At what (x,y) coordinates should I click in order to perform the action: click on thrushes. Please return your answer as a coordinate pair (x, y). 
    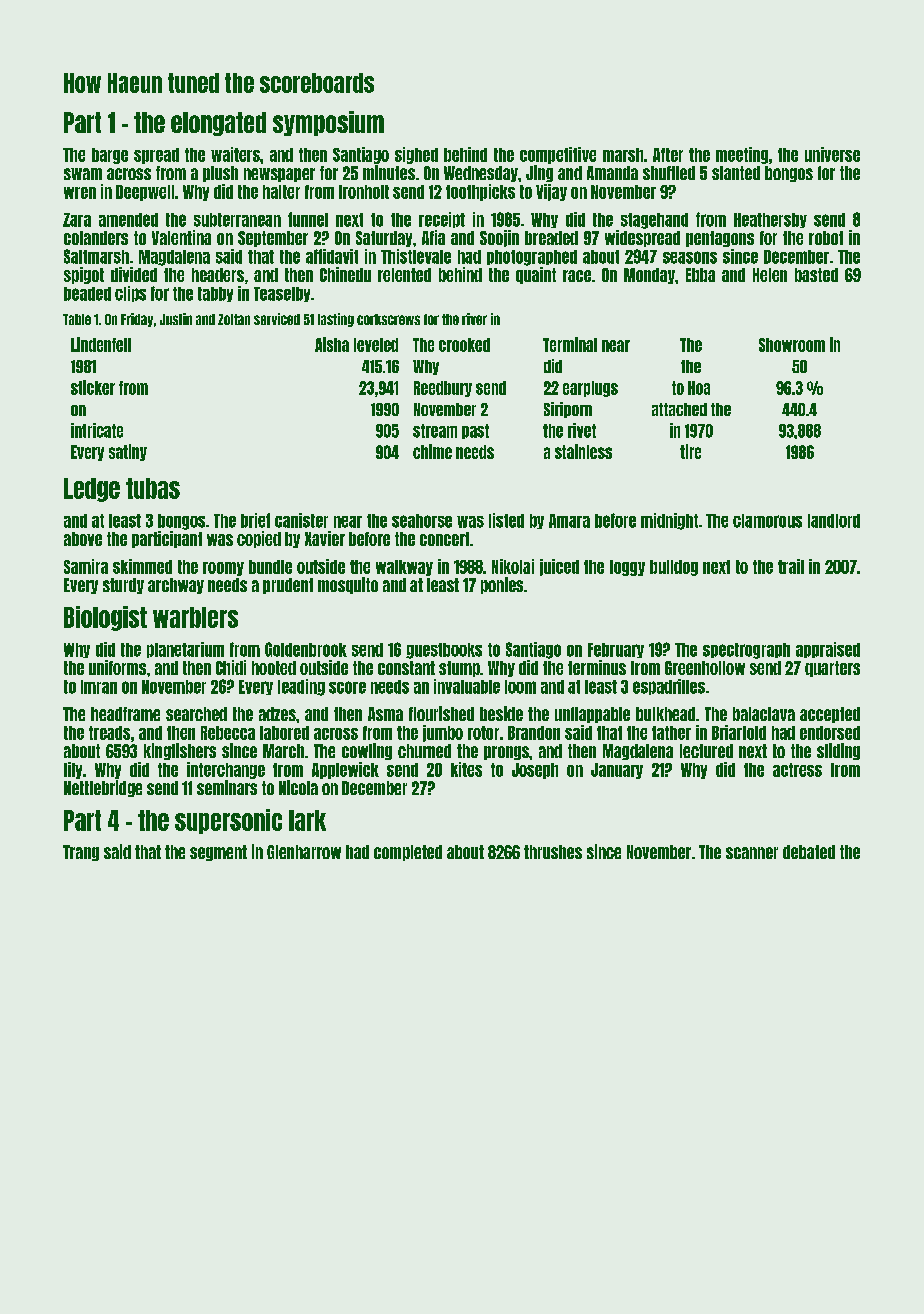
    Looking at the image, I should click on (553, 852).
